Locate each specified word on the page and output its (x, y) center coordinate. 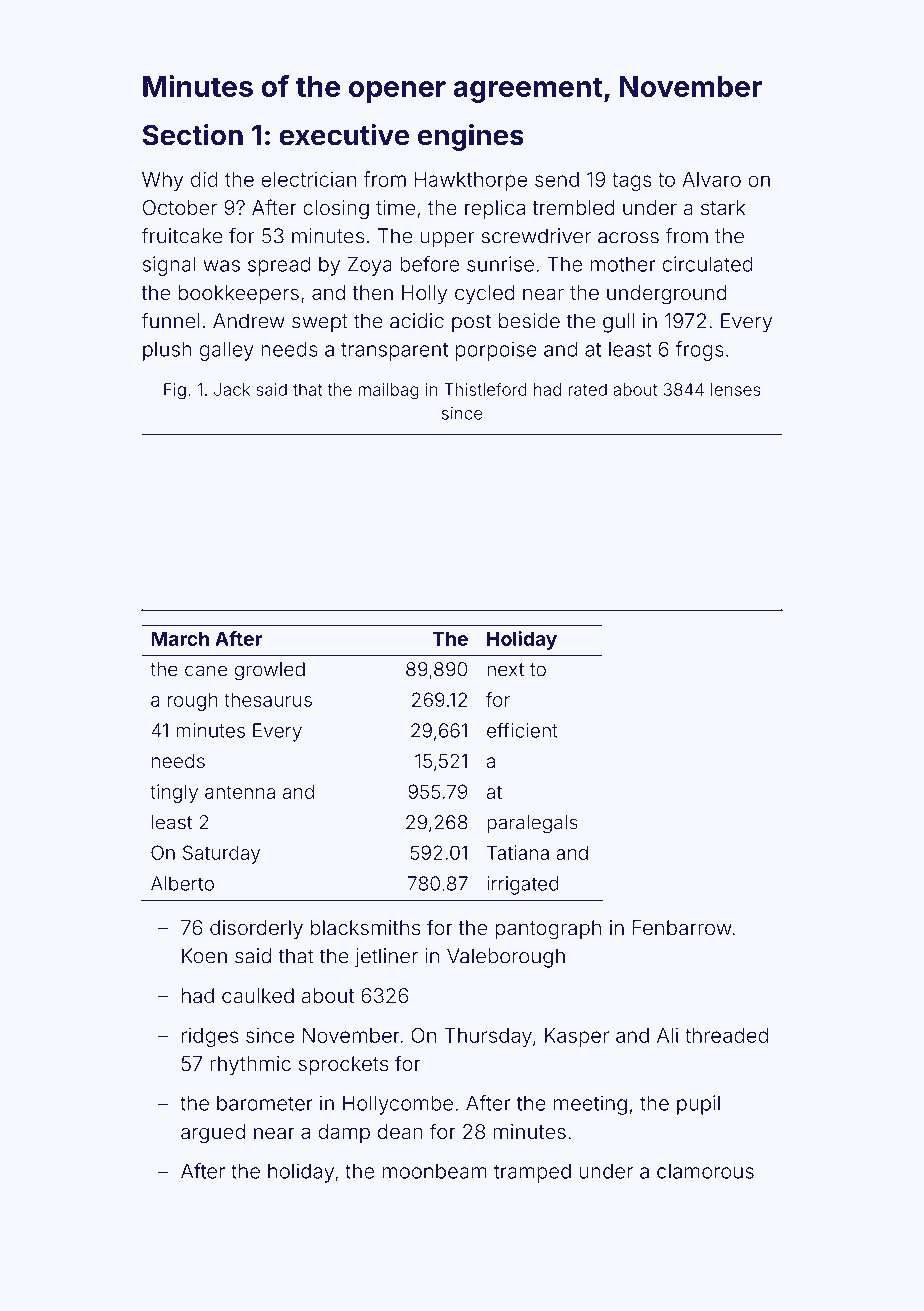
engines (471, 137)
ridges (210, 1037)
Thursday (488, 1037)
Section (192, 135)
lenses (735, 389)
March (180, 638)
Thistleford (485, 389)
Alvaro (711, 179)
